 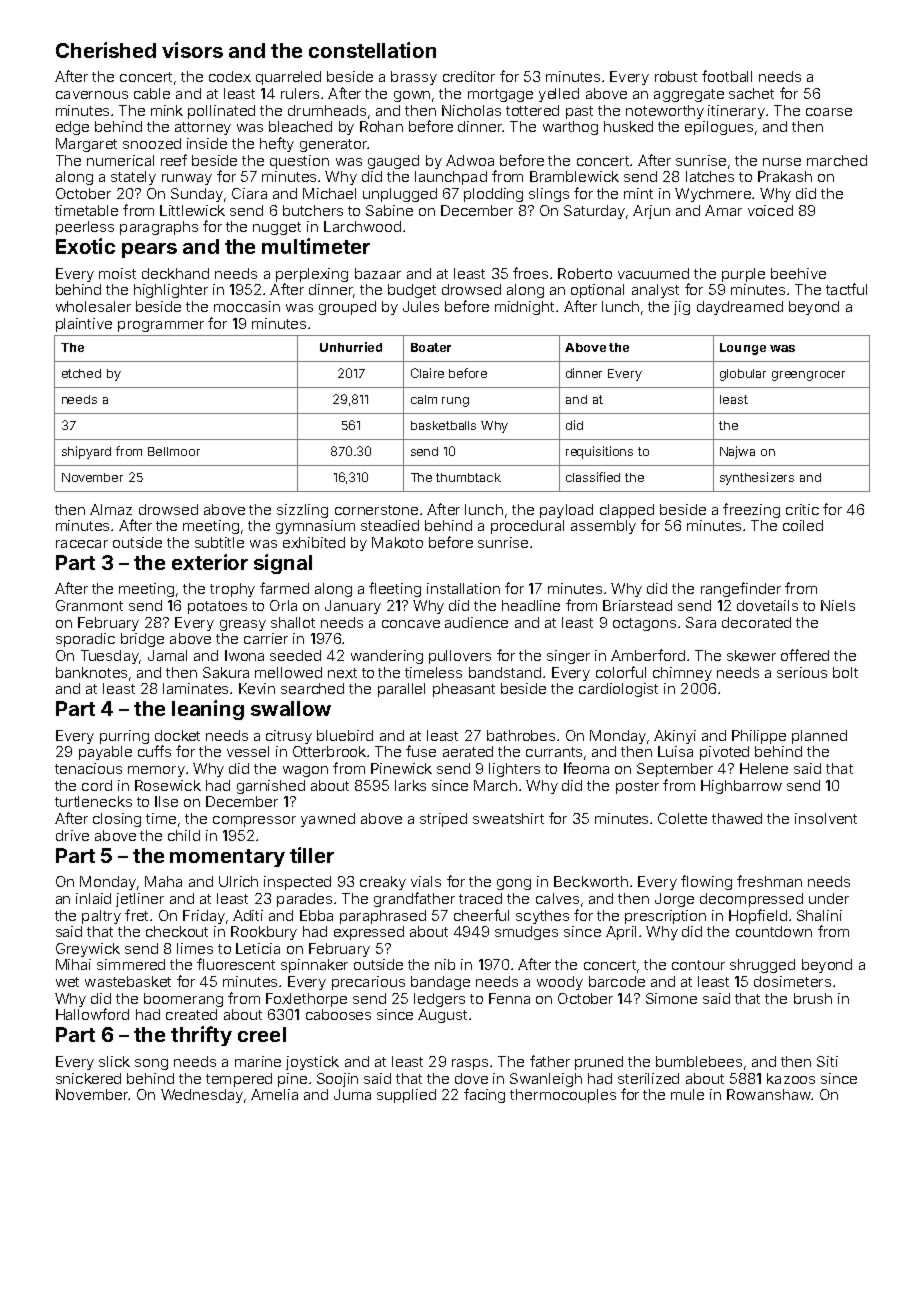 I want to click on visors, so click(x=192, y=50).
